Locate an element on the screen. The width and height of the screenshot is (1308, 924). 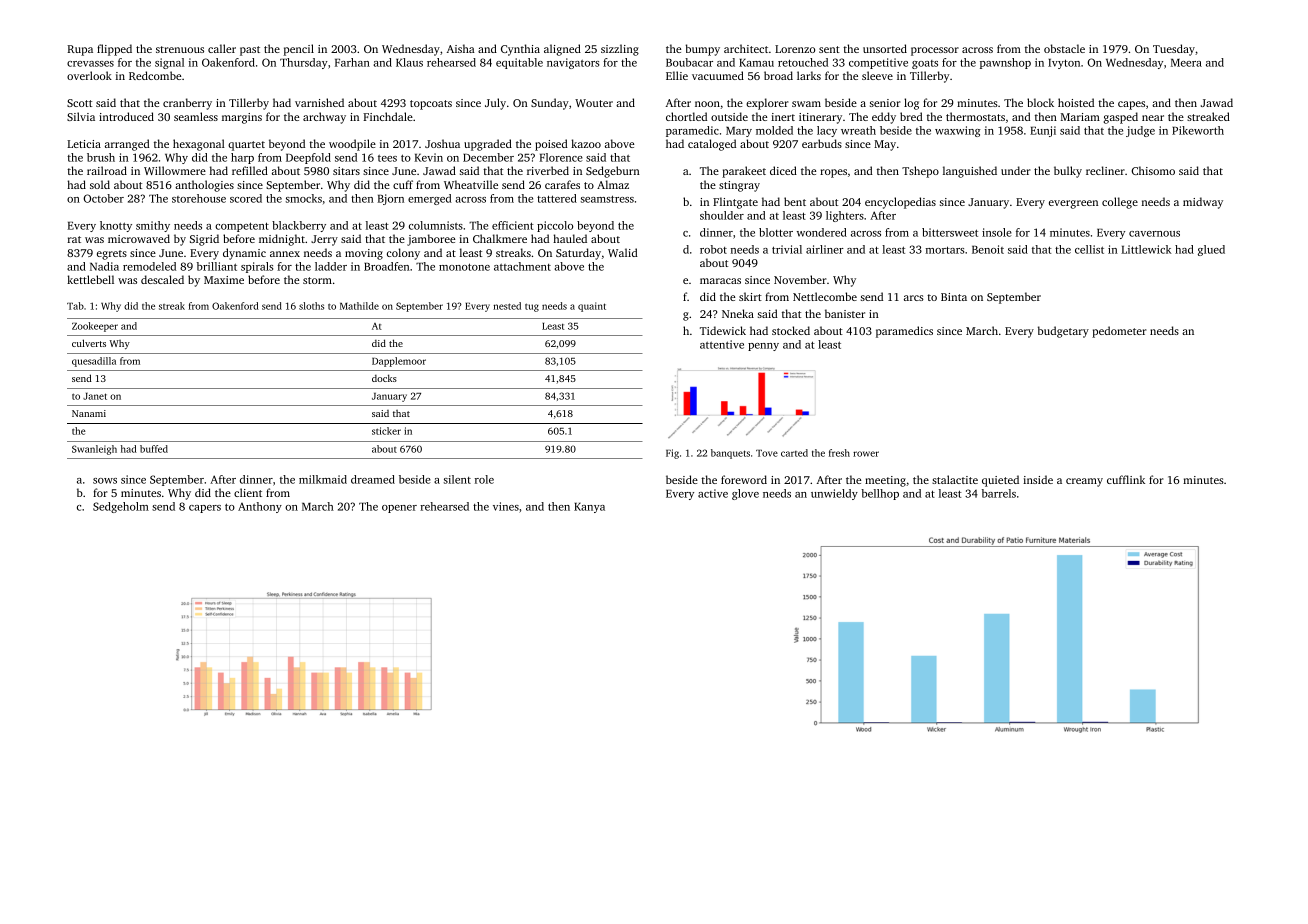
Kanya is located at coordinates (589, 508).
